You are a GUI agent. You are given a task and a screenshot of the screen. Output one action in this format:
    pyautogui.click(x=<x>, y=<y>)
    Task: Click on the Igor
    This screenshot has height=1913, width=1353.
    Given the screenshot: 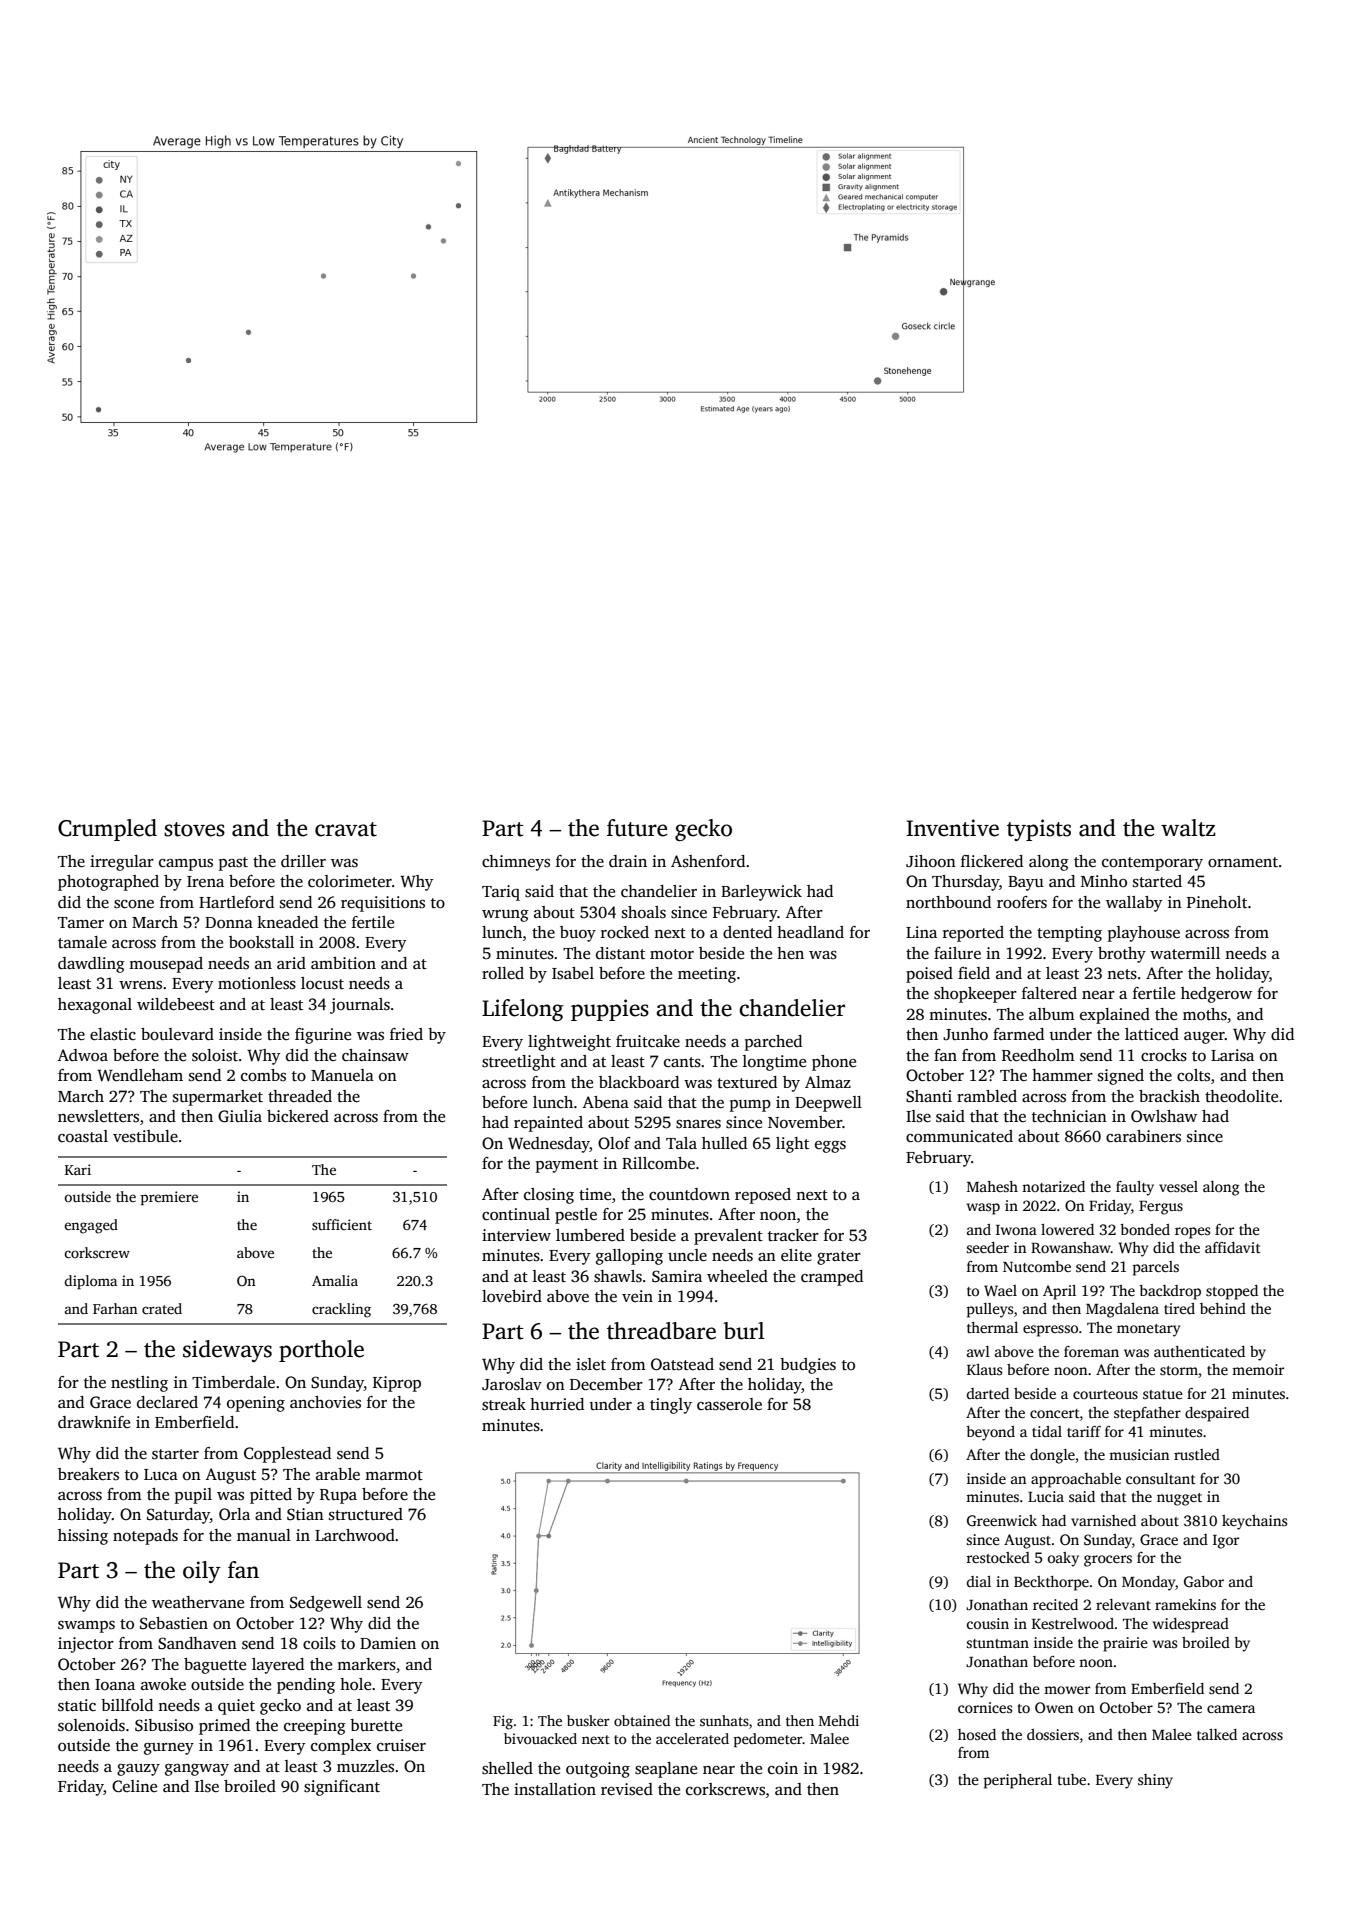 What is the action you would take?
    pyautogui.click(x=1226, y=1542)
